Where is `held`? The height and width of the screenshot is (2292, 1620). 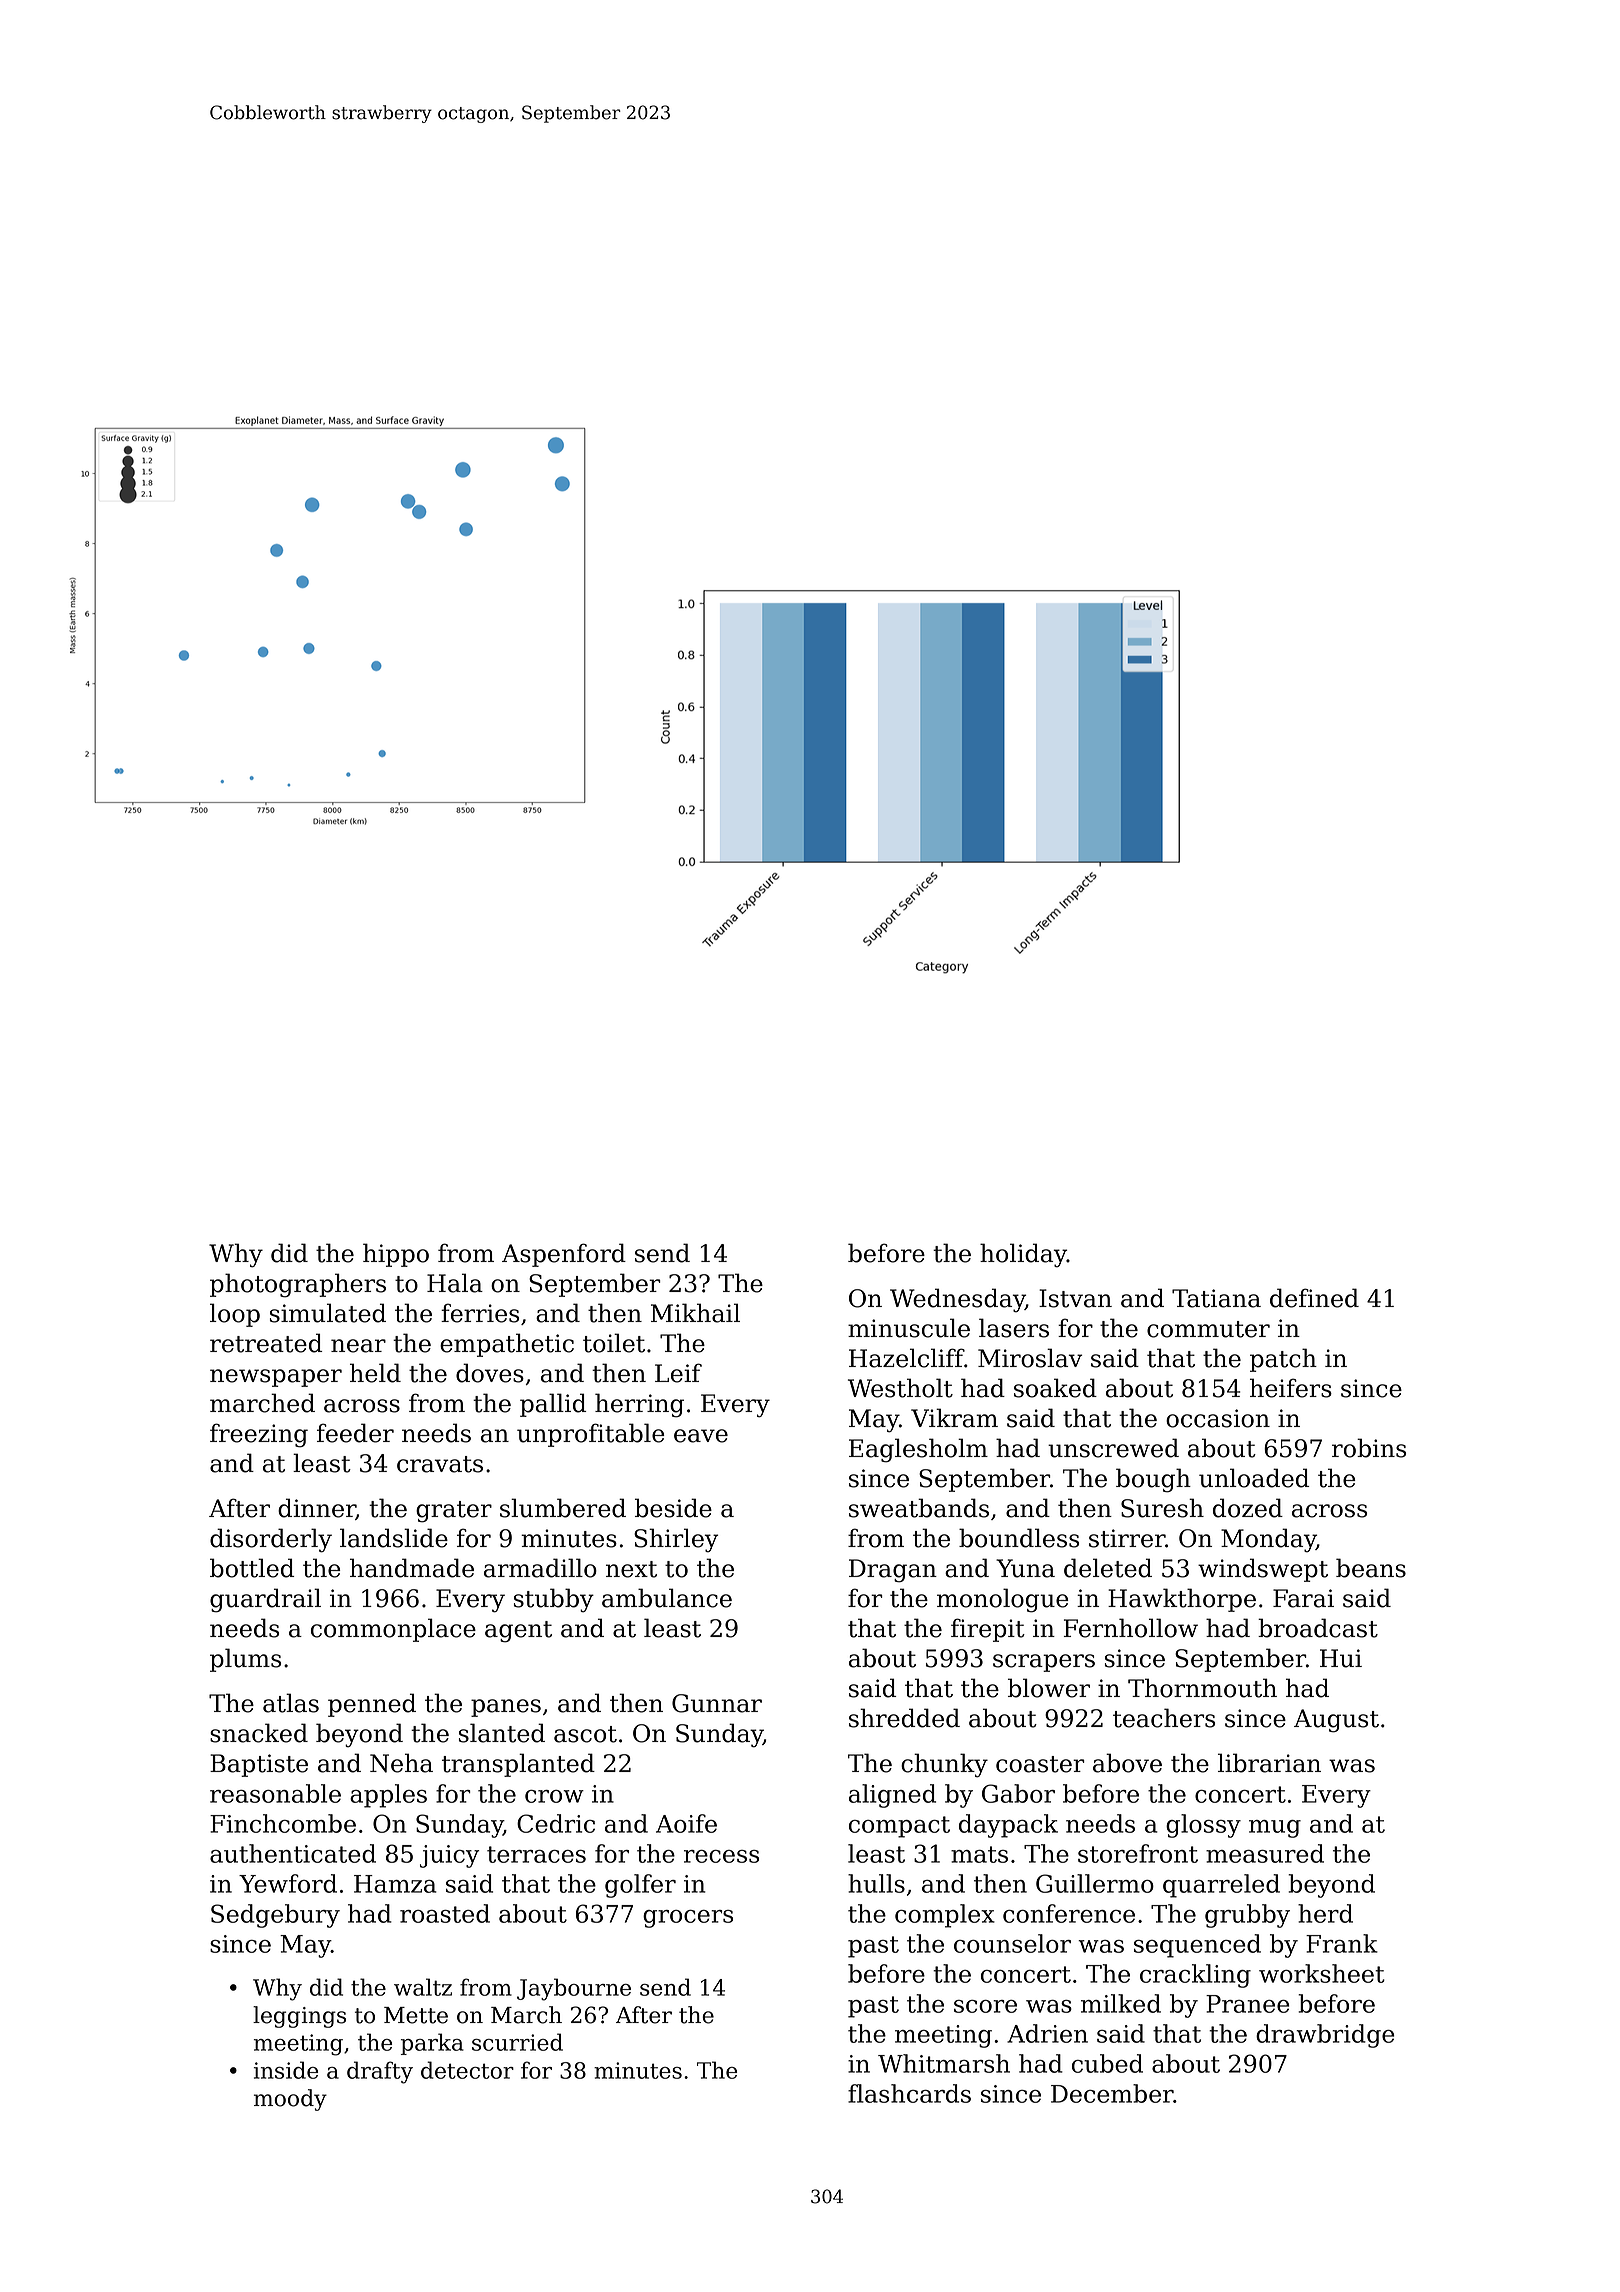 held is located at coordinates (375, 1373).
